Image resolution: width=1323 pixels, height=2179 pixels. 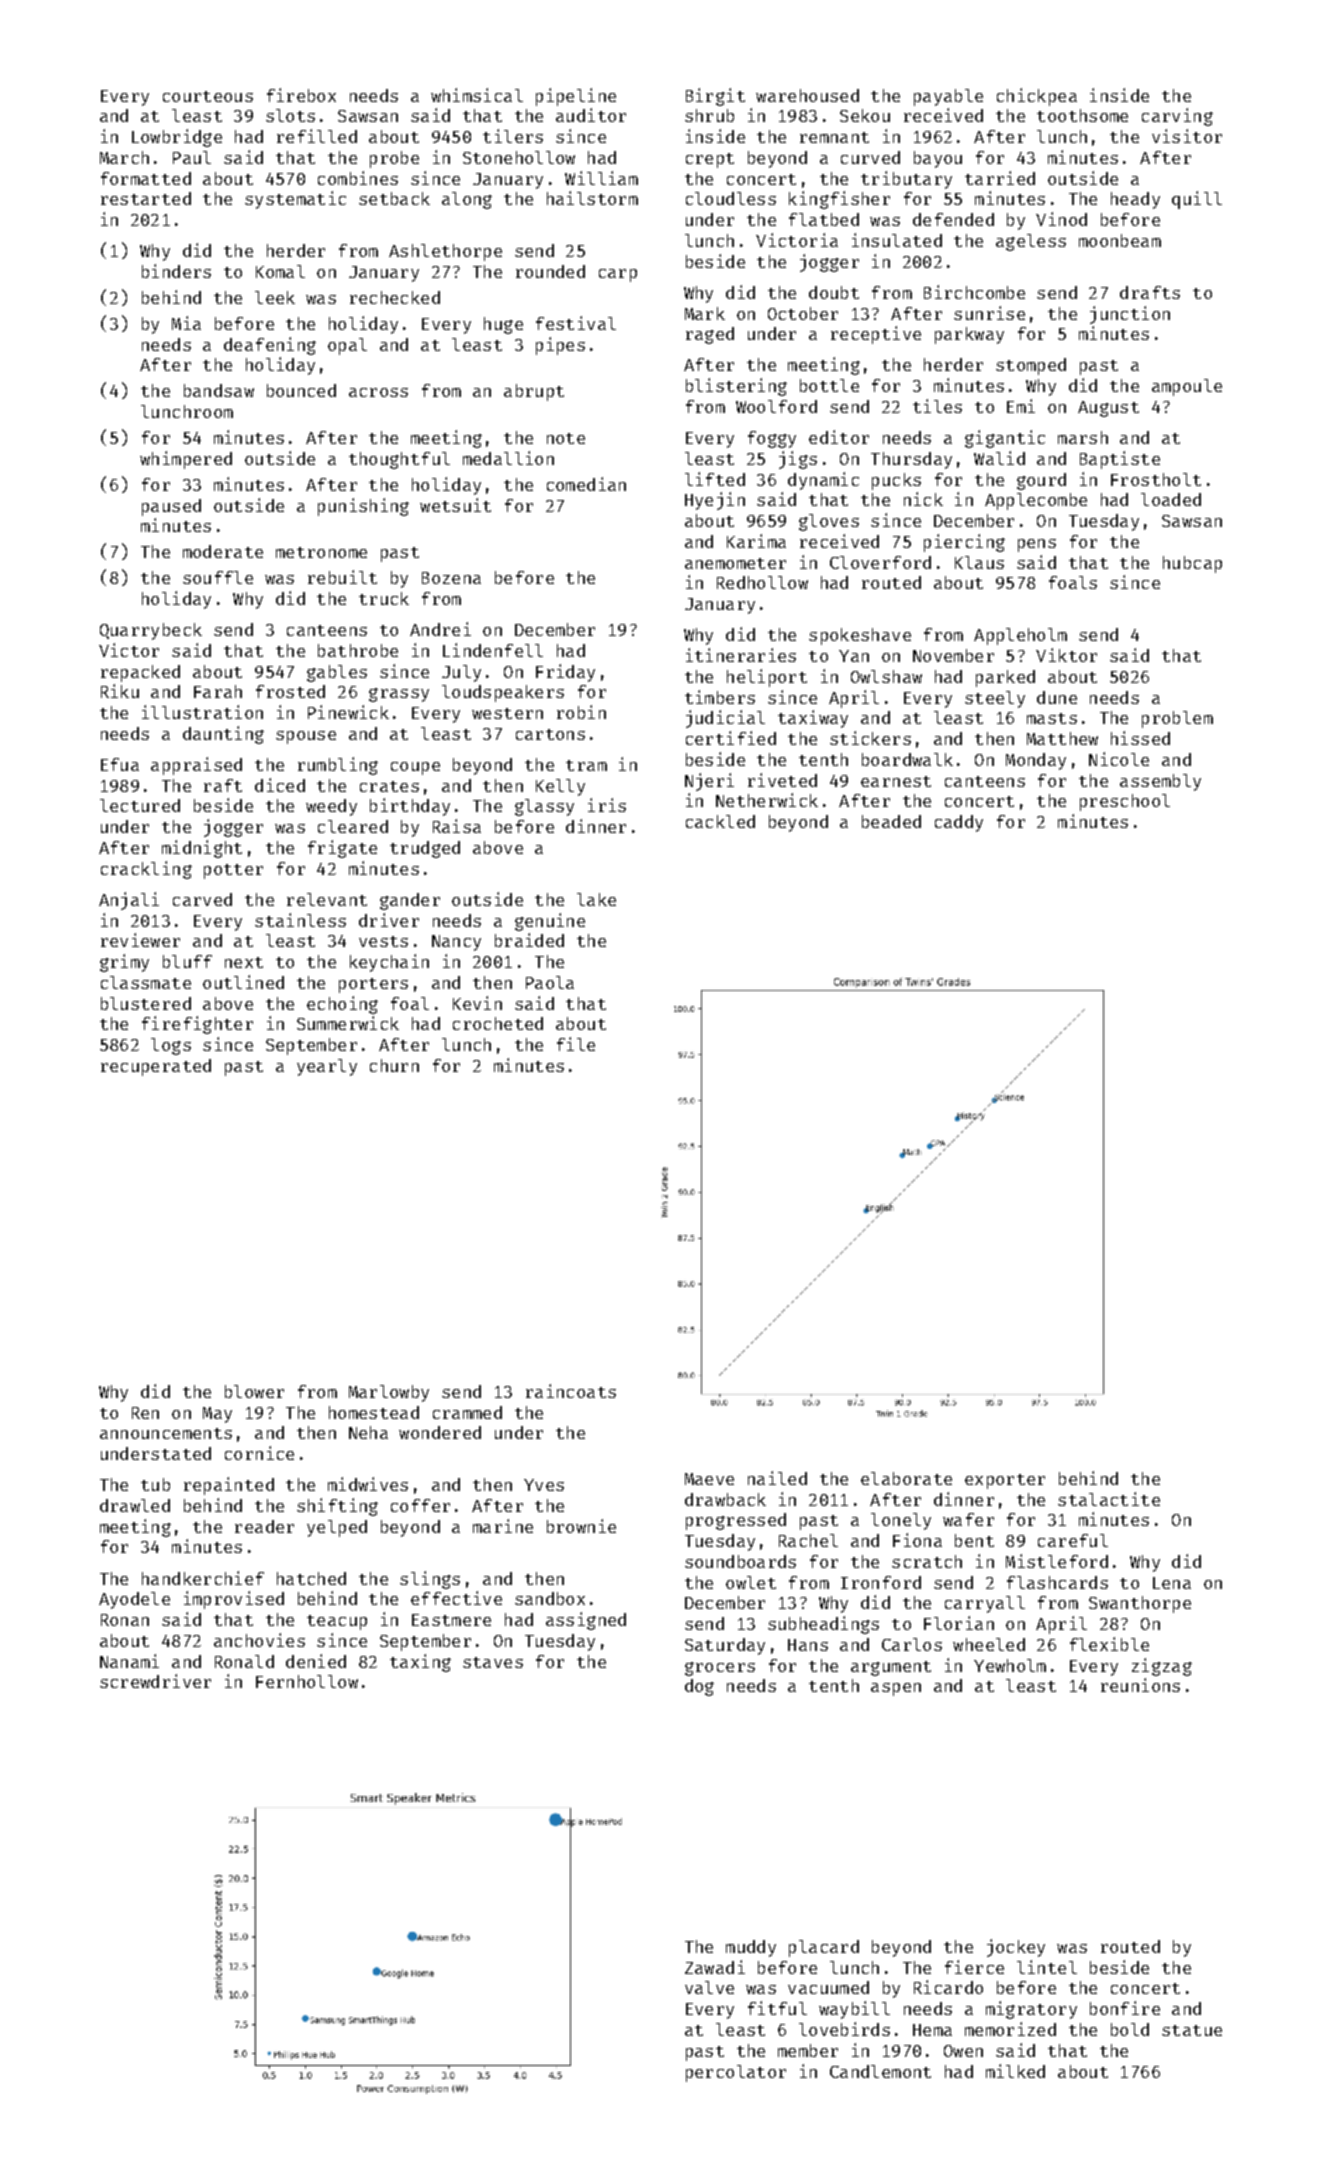 I want to click on Nanami, so click(x=129, y=1661).
